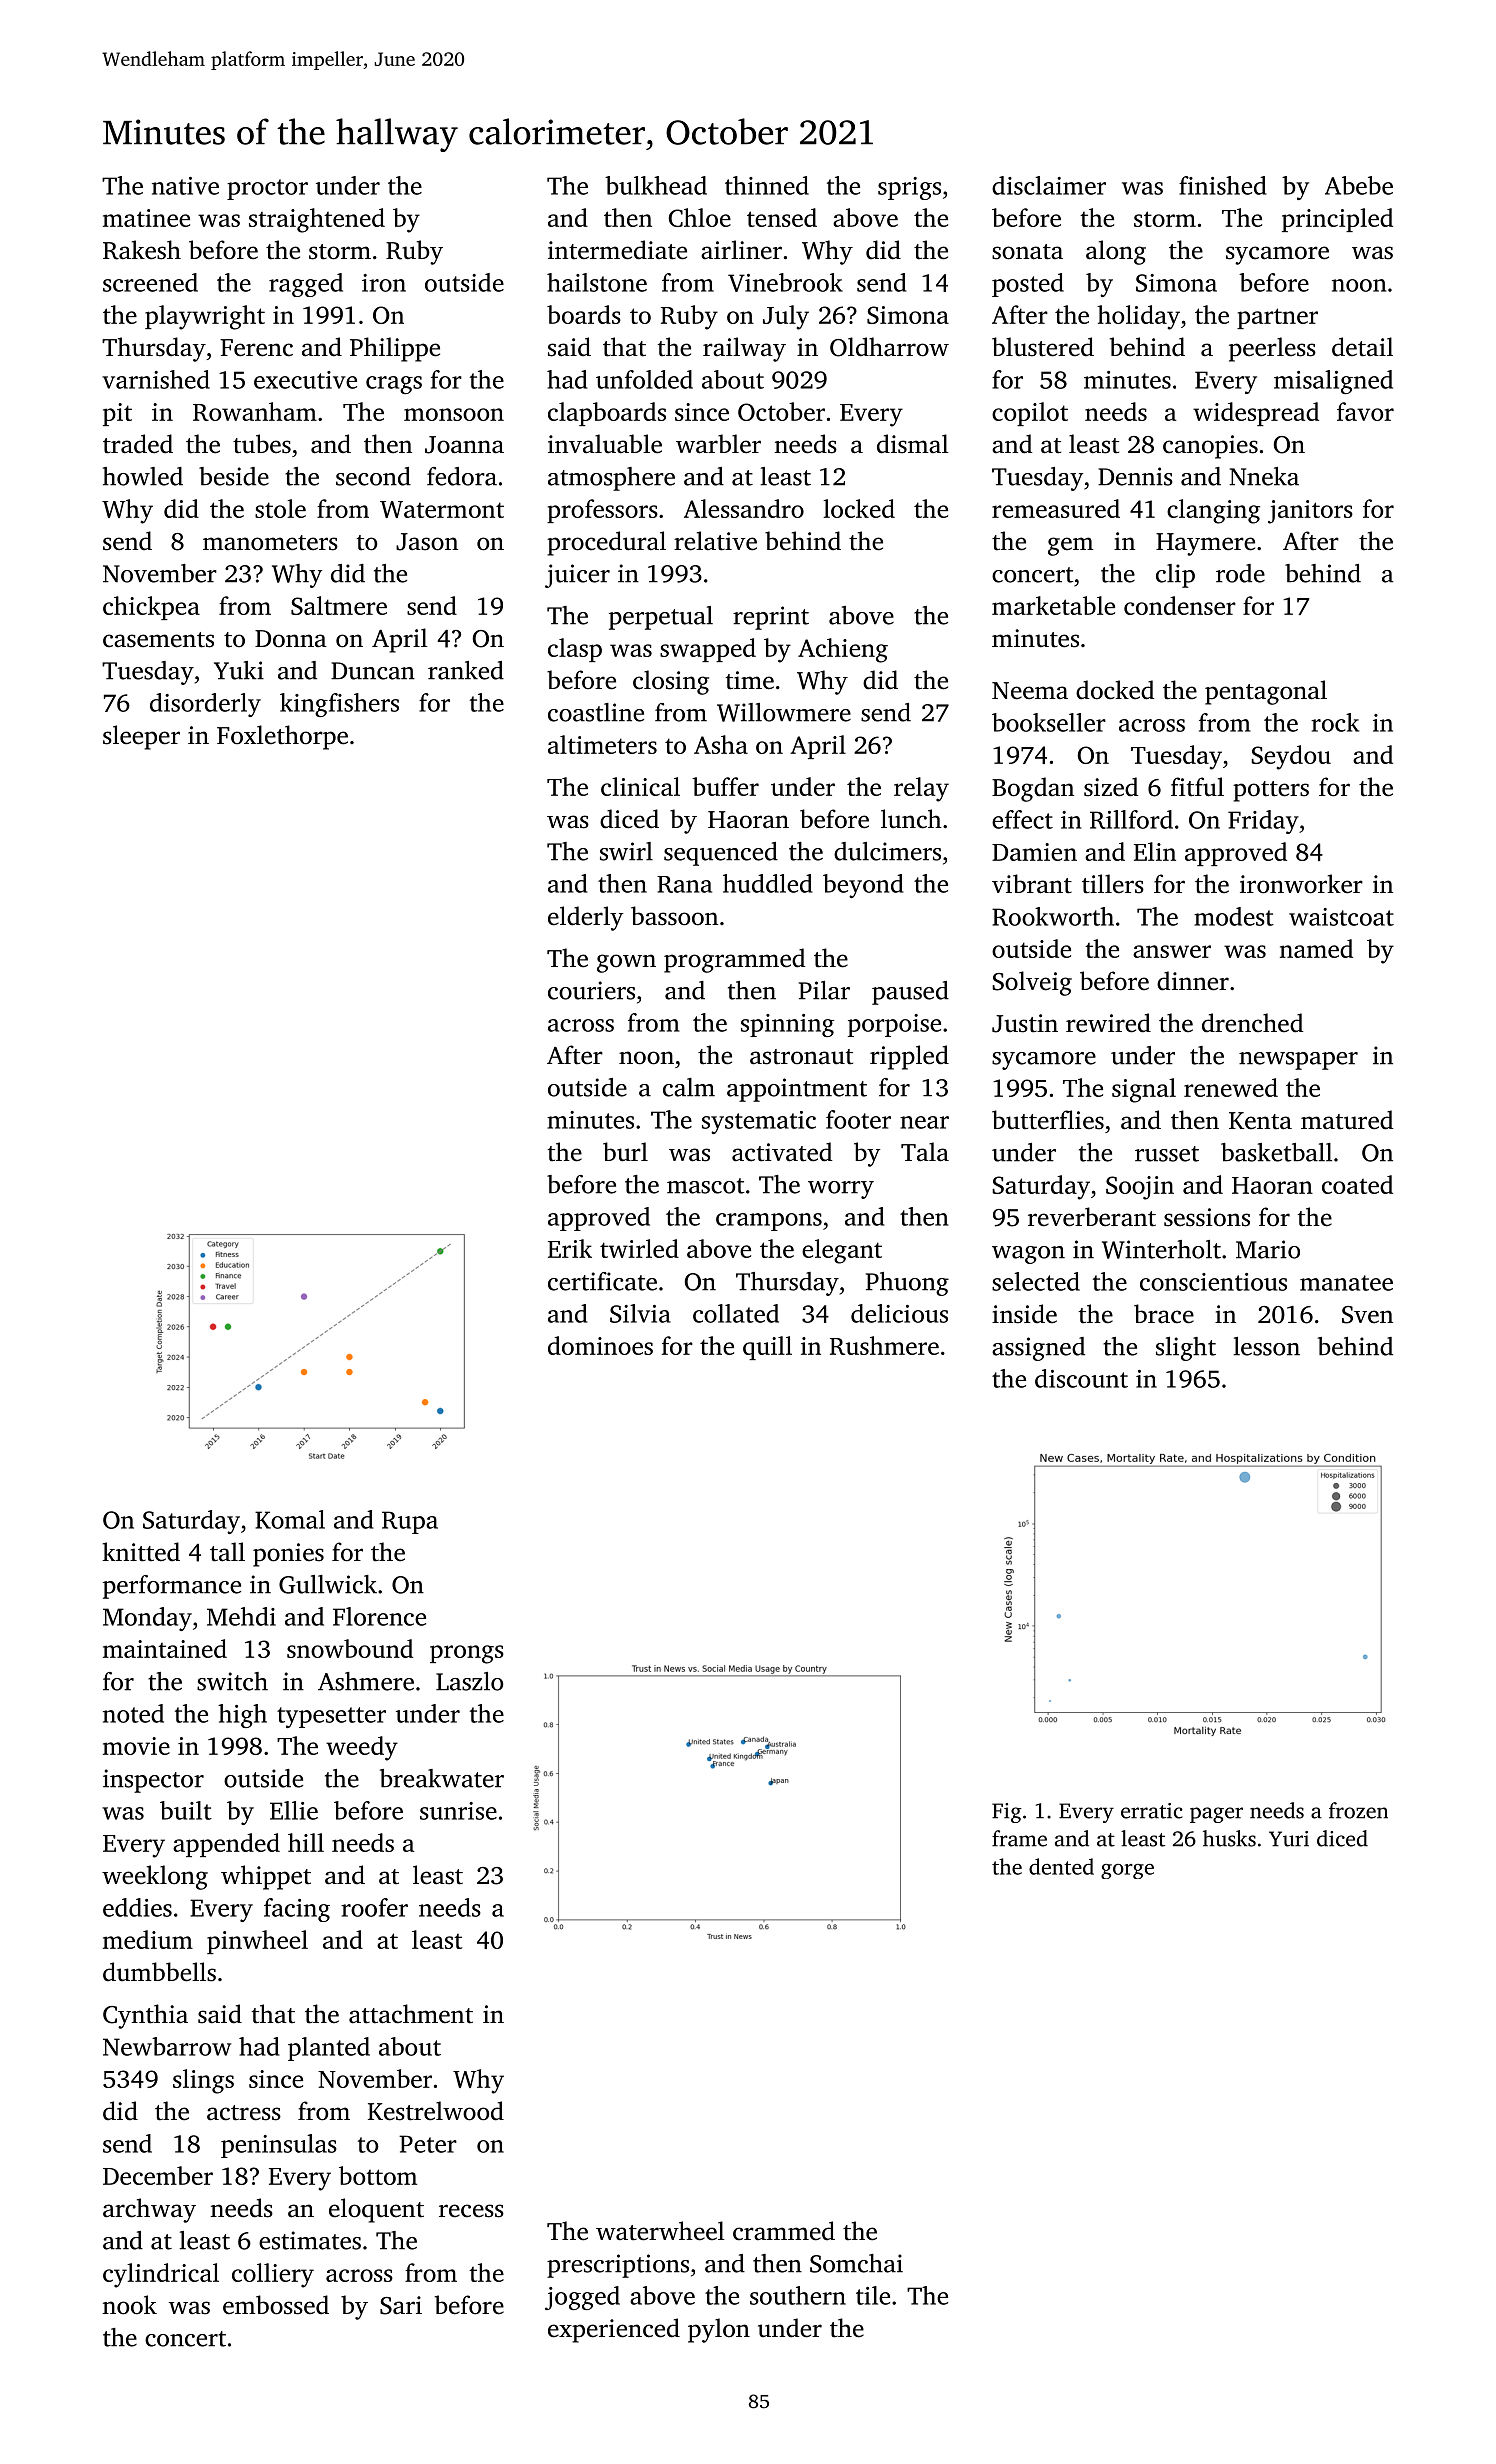 The image size is (1496, 2464). What do you see at coordinates (401, 2305) in the image?
I see `Sari` at bounding box center [401, 2305].
